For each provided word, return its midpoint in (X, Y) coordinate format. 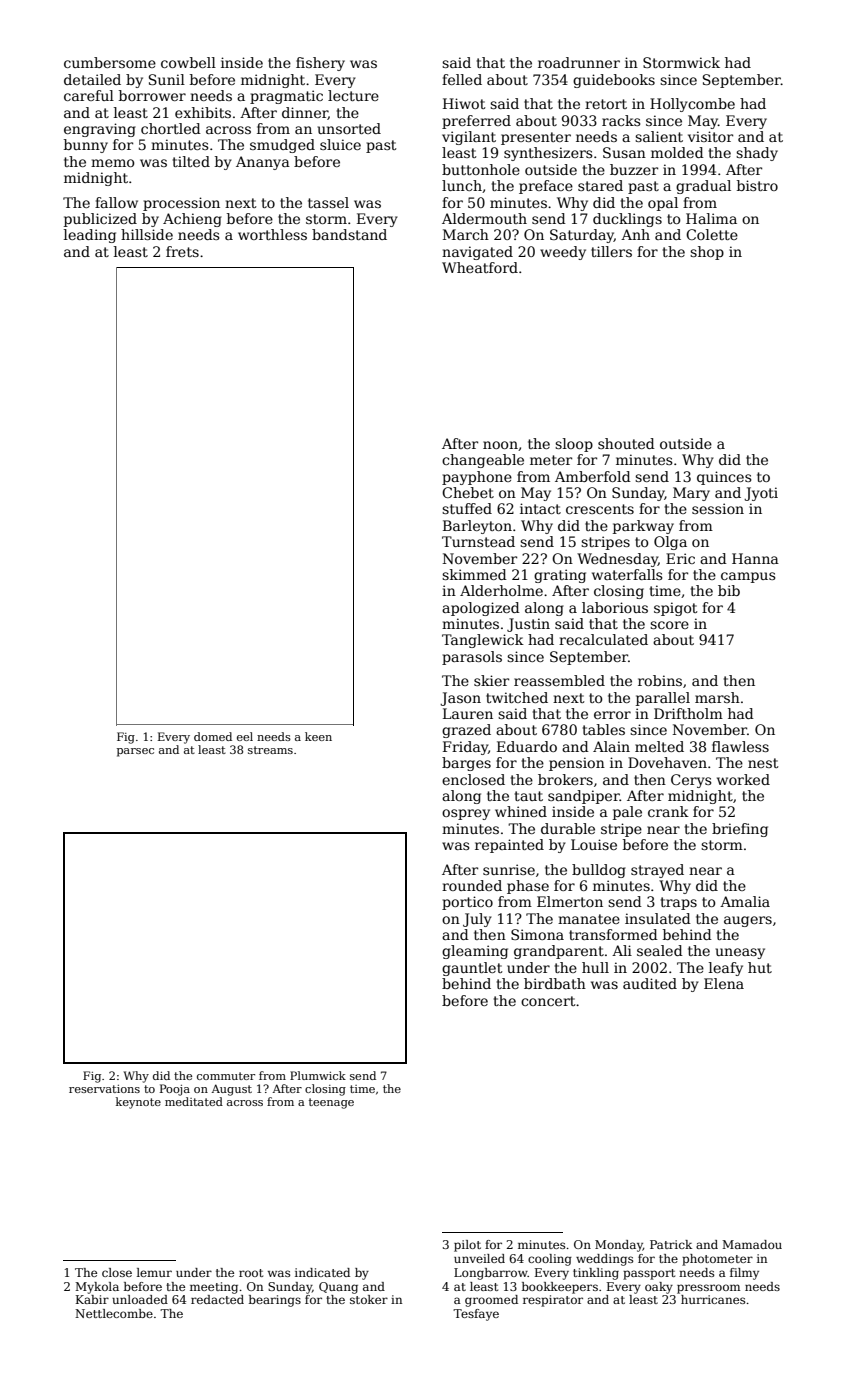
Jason (460, 699)
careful (89, 95)
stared (600, 185)
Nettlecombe (114, 1313)
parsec (135, 752)
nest (763, 763)
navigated (477, 253)
